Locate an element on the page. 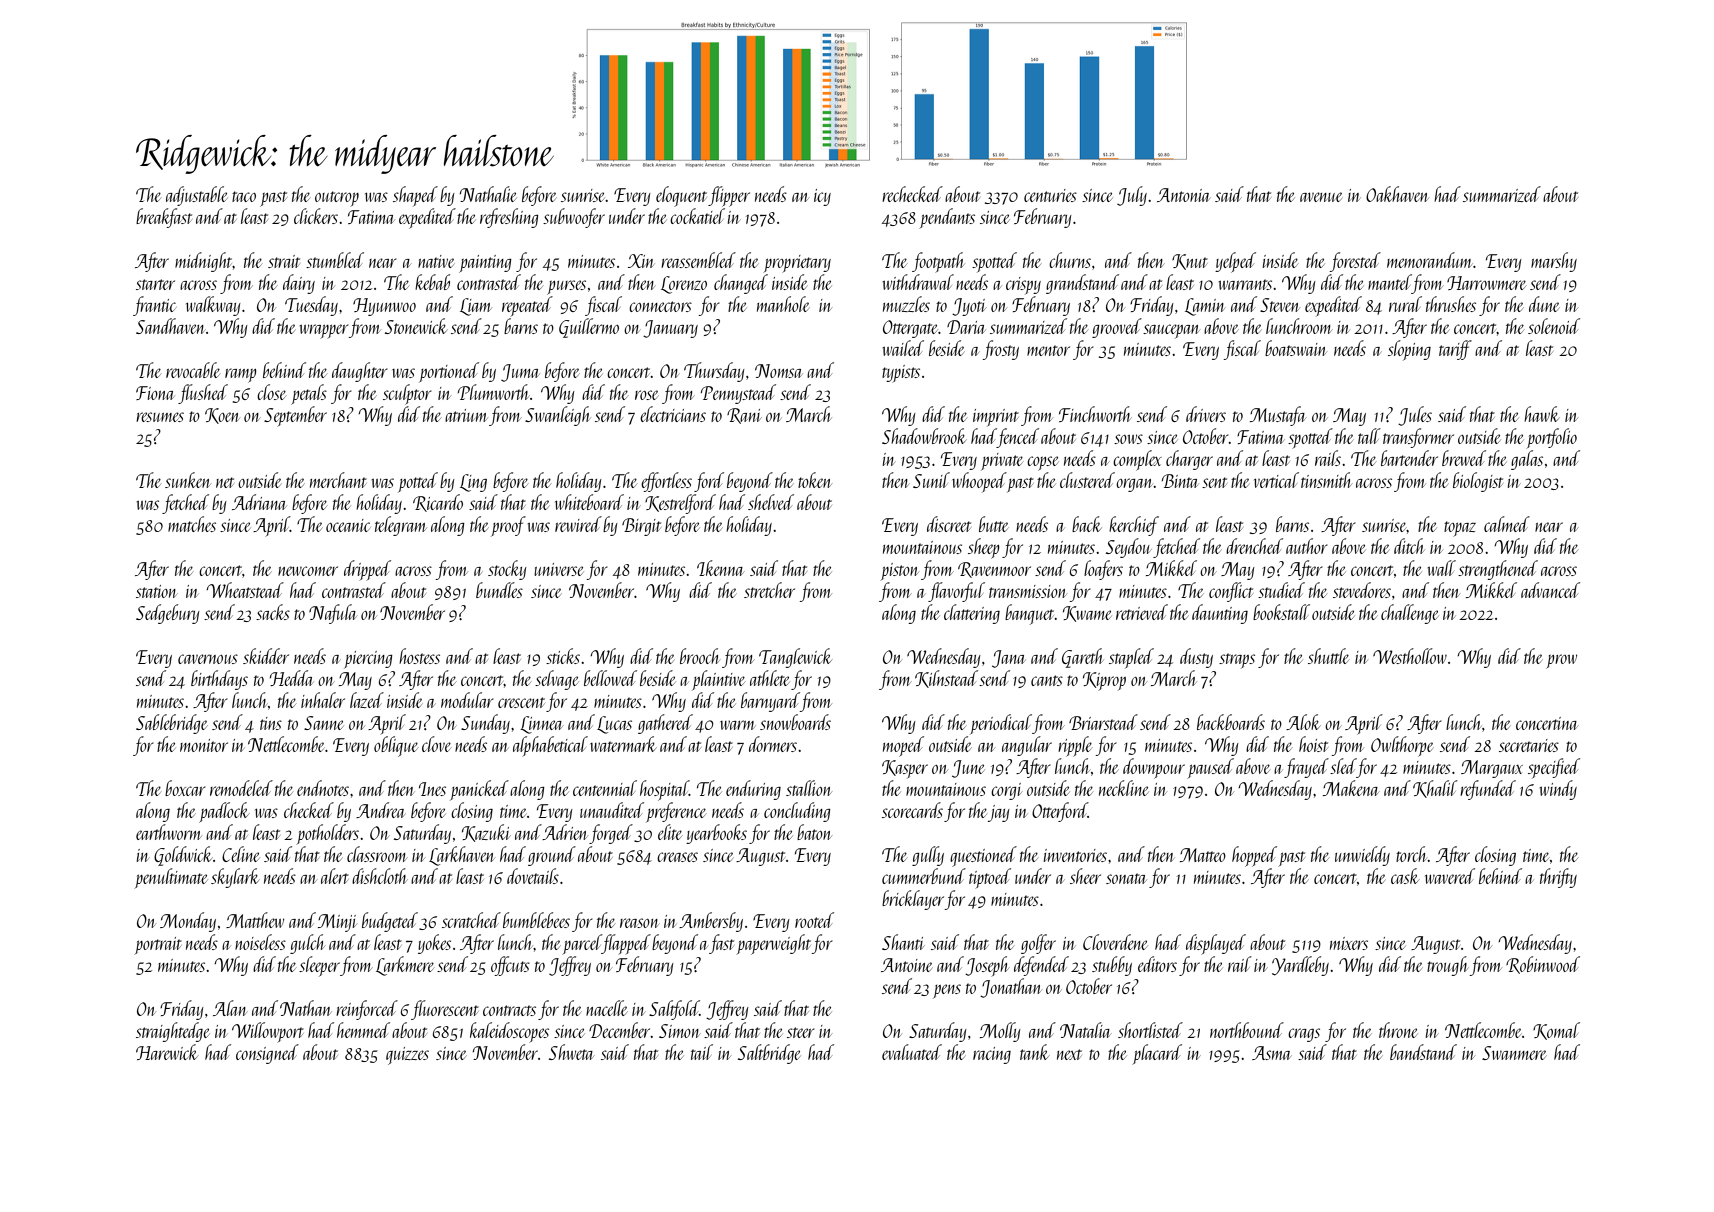  hostess is located at coordinates (419, 656).
